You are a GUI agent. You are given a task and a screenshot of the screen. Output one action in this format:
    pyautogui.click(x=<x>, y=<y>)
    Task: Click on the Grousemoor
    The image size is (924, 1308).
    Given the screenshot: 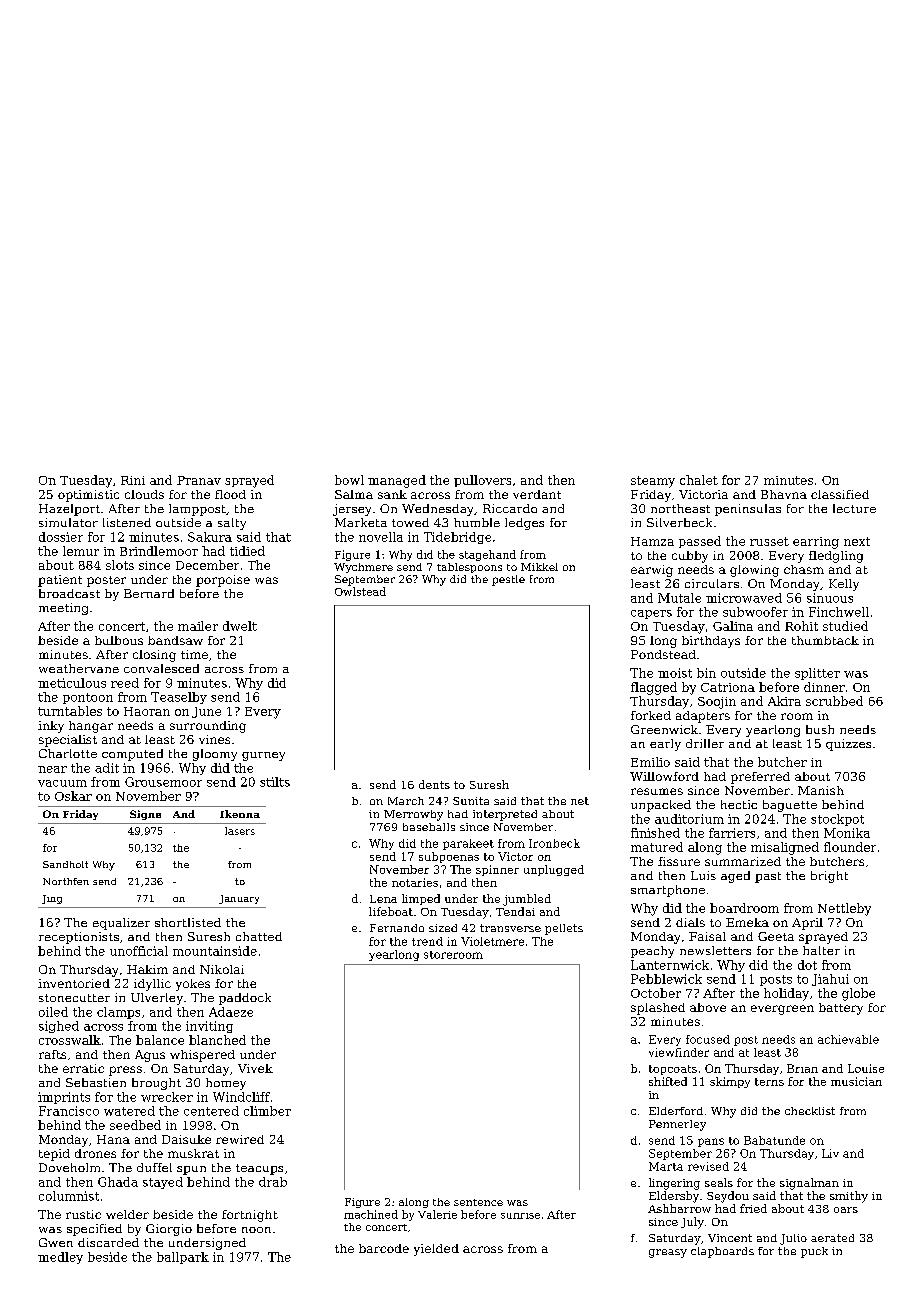 What is the action you would take?
    pyautogui.click(x=163, y=782)
